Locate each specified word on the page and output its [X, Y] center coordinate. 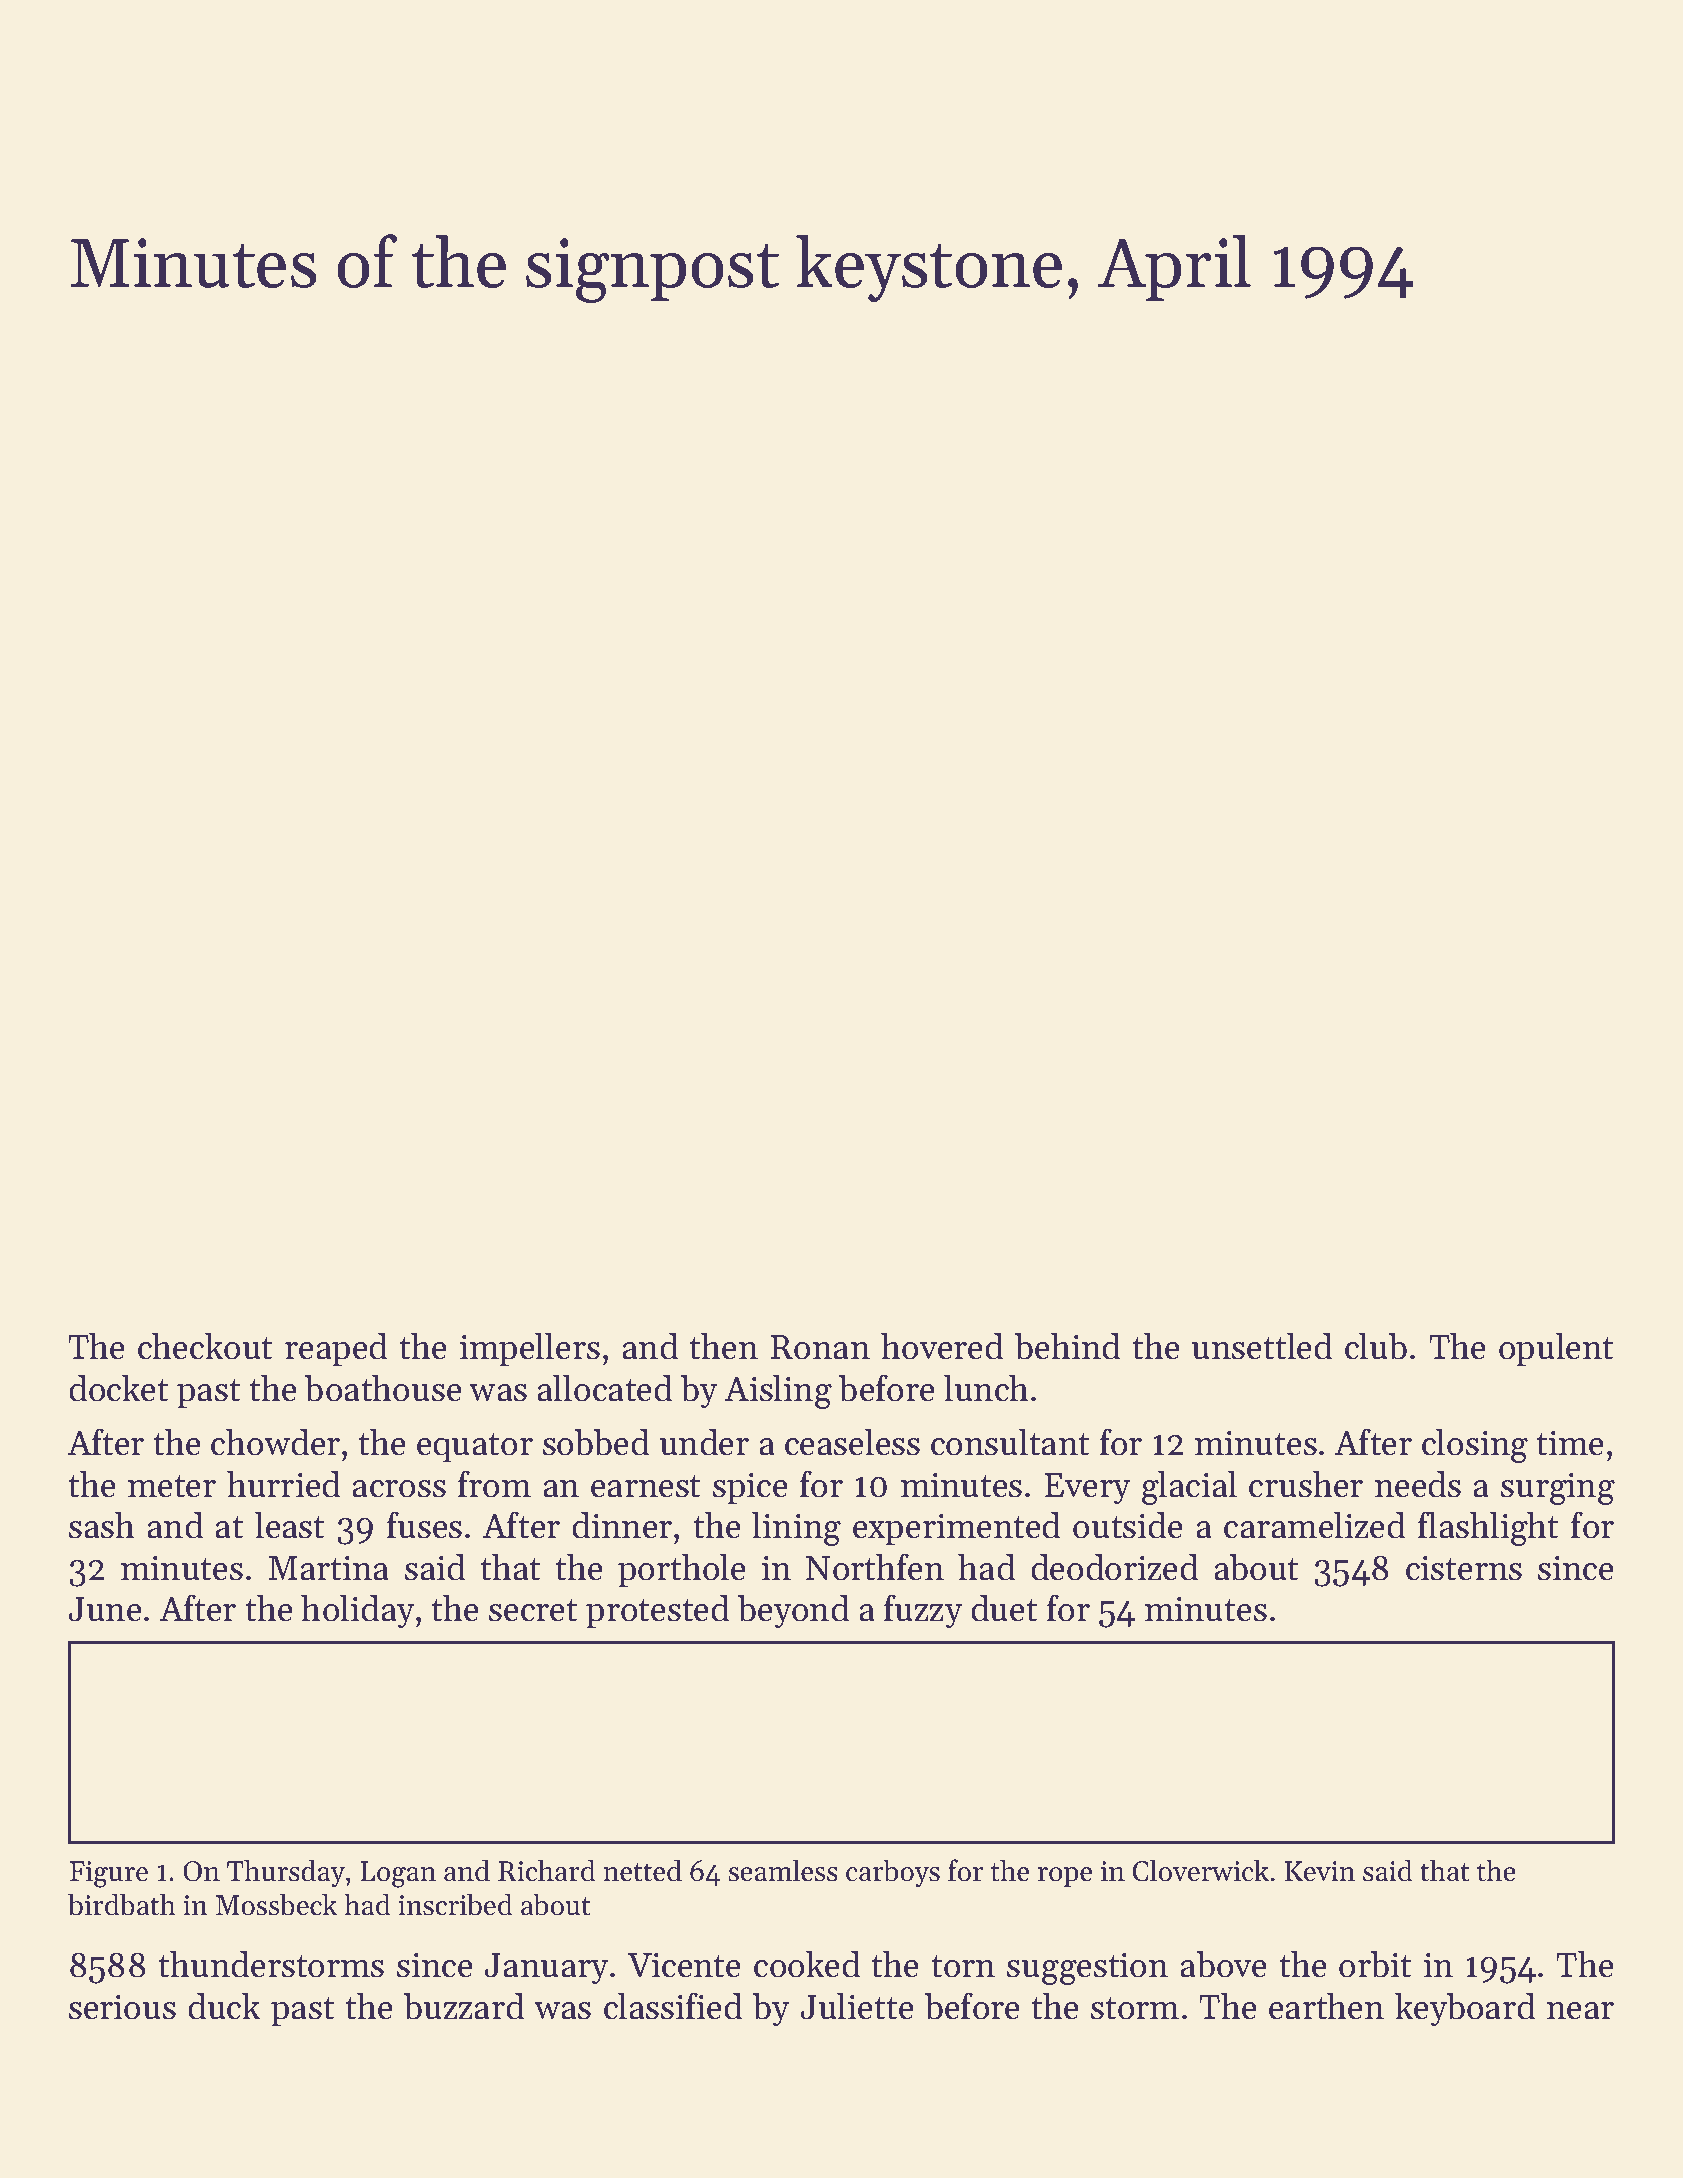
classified [673, 2006]
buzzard [463, 2006]
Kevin [1320, 1871]
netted [642, 1870]
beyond [793, 1612]
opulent [1556, 1349]
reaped [336, 1349]
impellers [530, 1349]
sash [102, 1525]
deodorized [1114, 1567]
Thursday [286, 1873]
